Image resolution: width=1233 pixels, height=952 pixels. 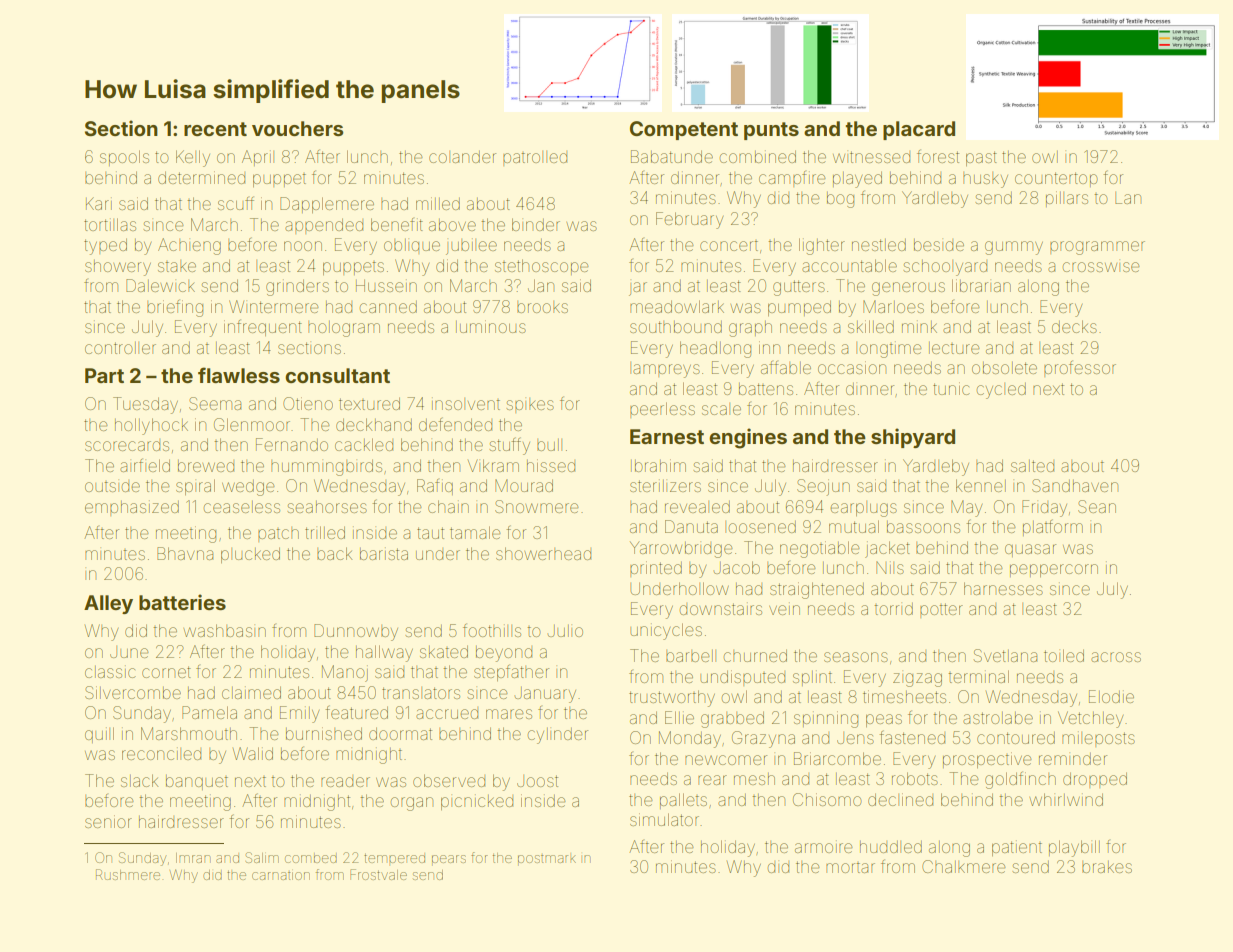 I want to click on postmark, so click(x=547, y=859).
